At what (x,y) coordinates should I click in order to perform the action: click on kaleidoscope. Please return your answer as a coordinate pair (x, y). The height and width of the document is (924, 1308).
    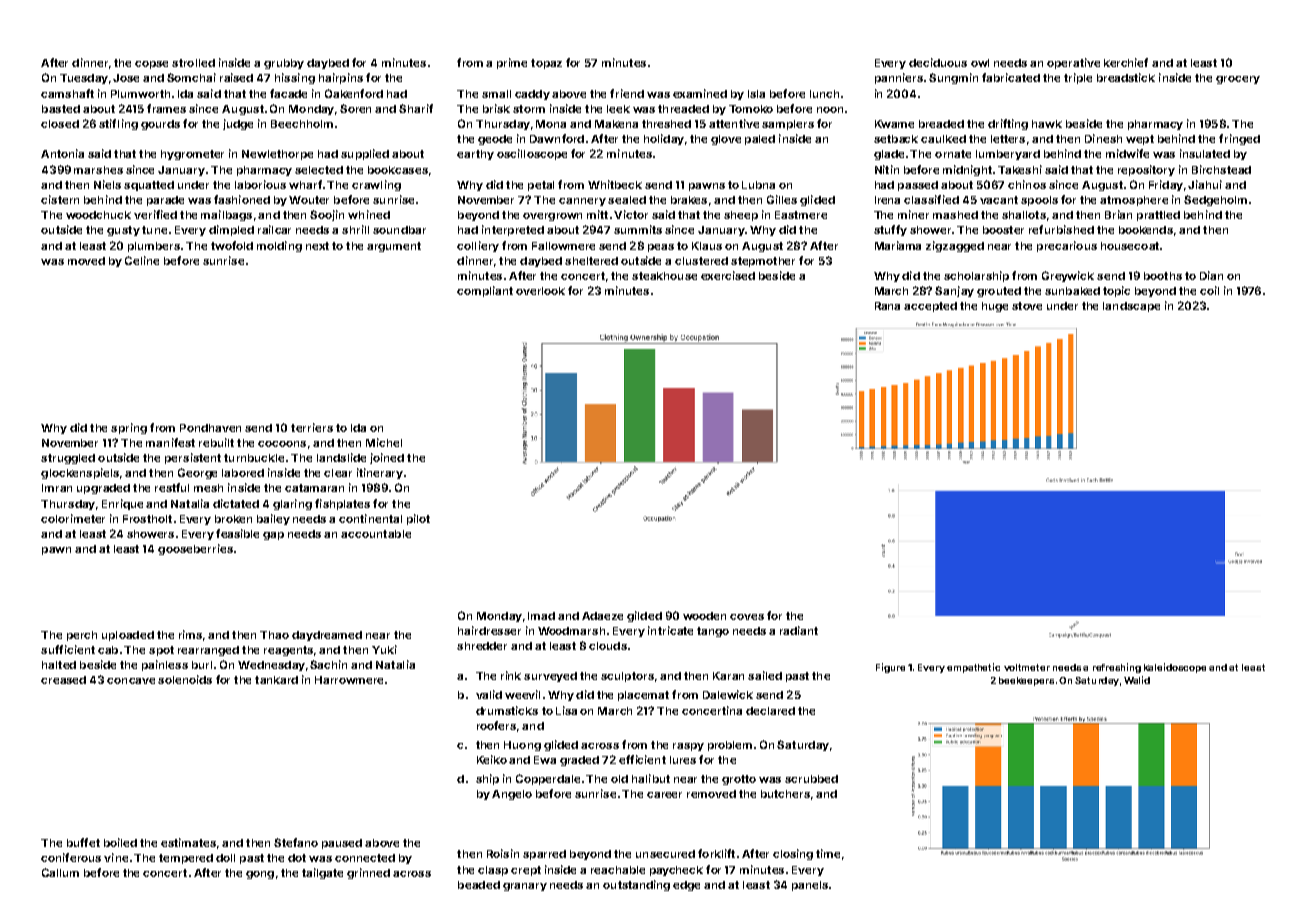
    Looking at the image, I should click on (1175, 668).
